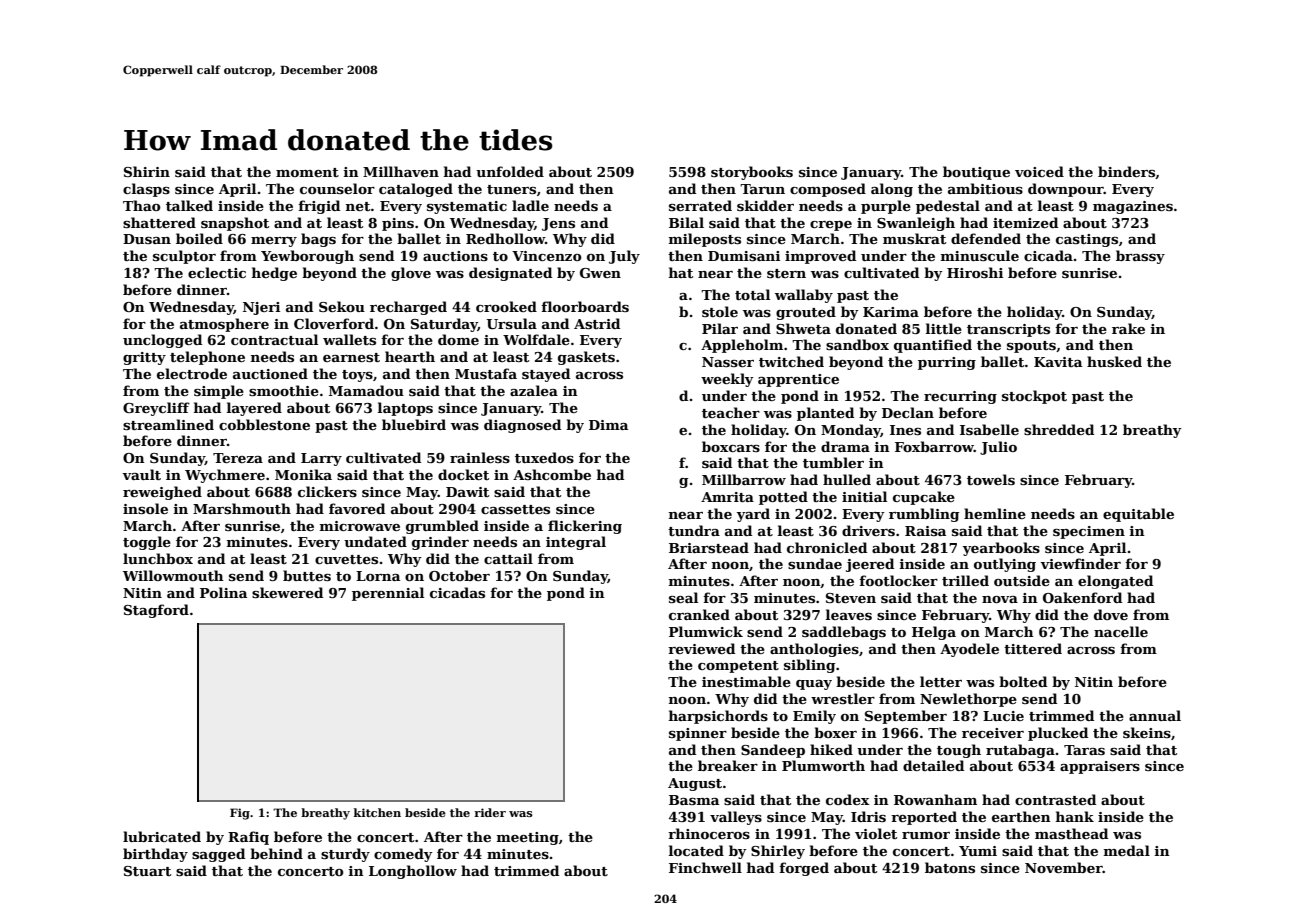  I want to click on medal, so click(1127, 850).
